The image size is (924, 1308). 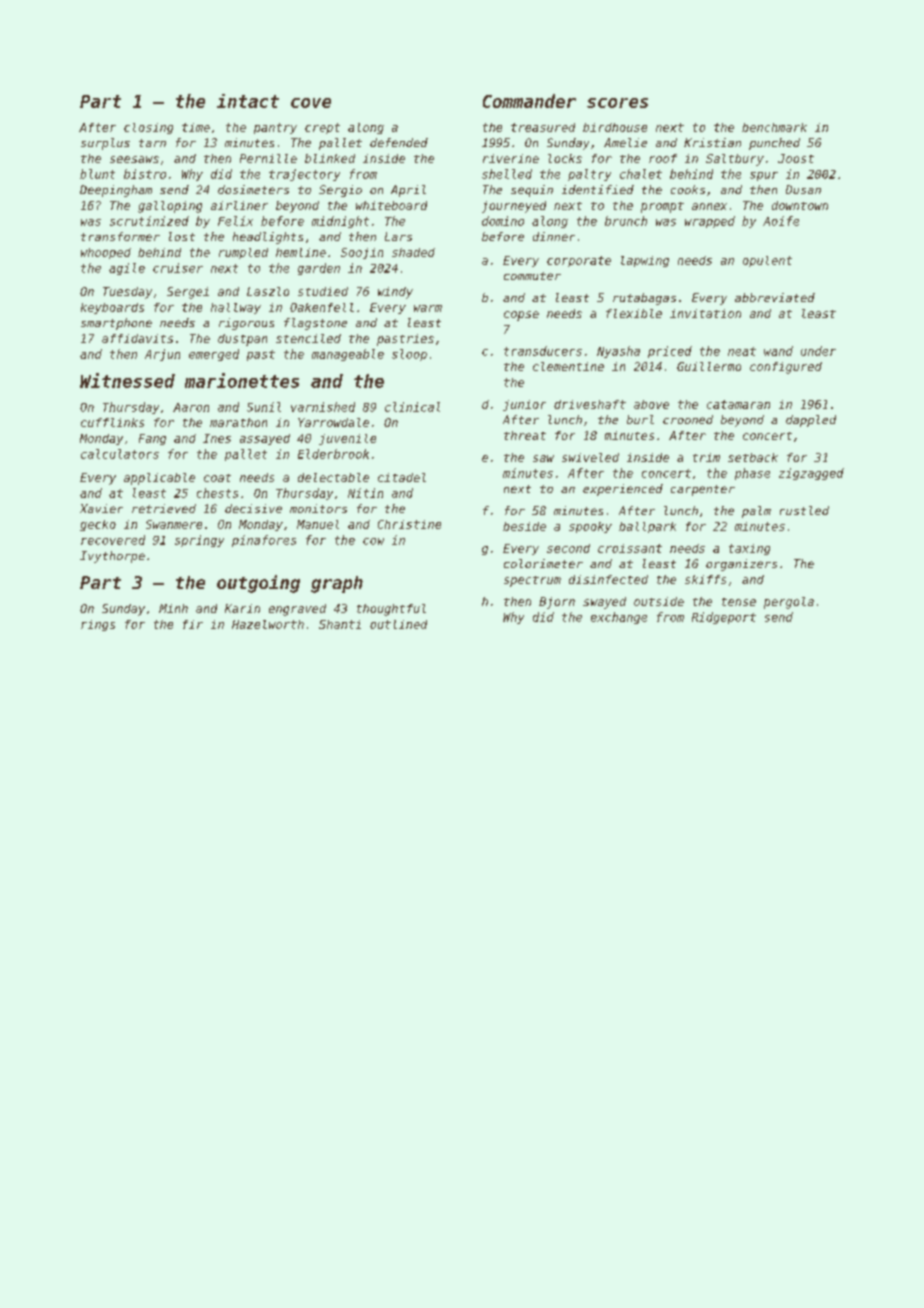 I want to click on rustled, so click(x=804, y=510).
